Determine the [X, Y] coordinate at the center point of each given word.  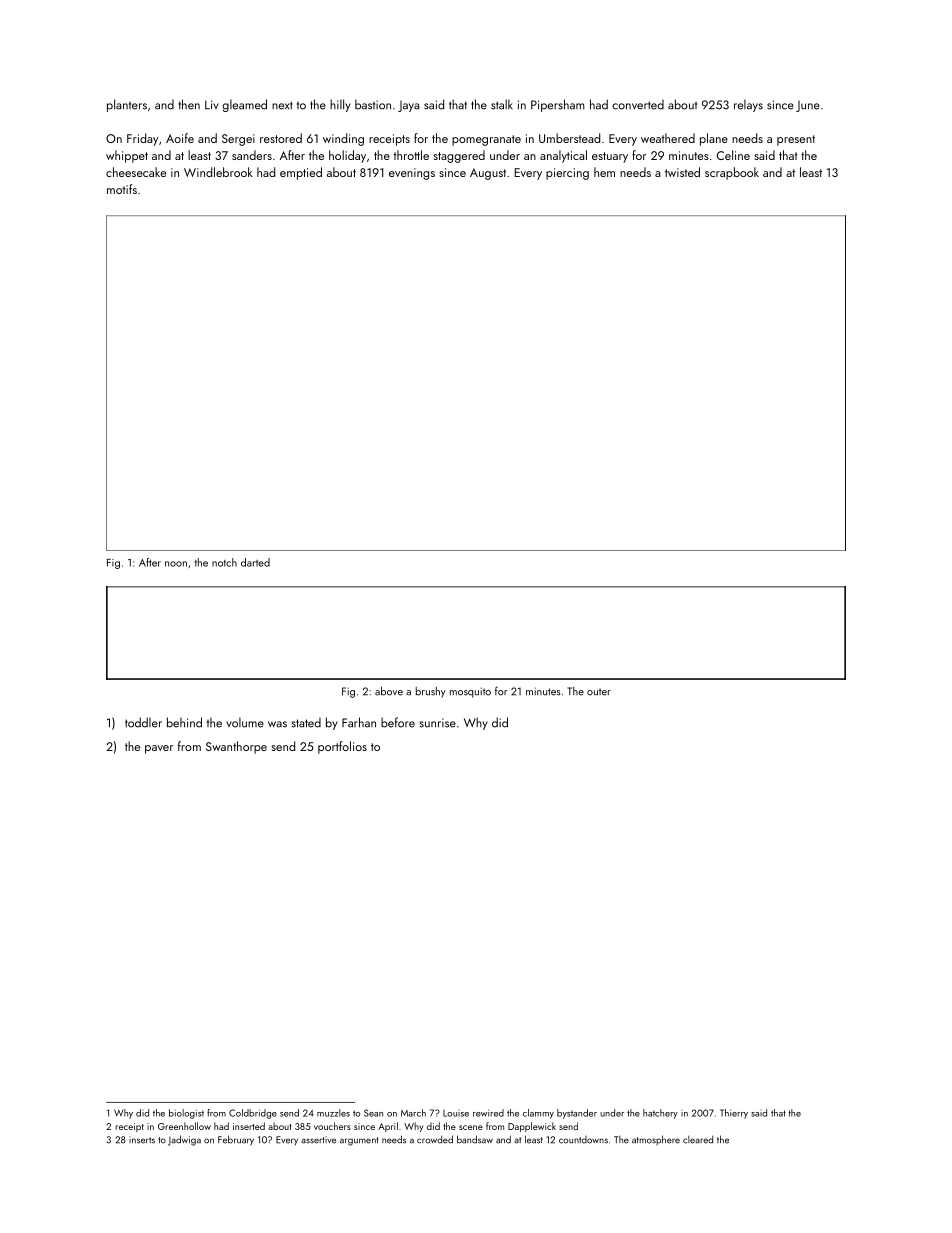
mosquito [470, 692]
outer [599, 692]
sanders [252, 155]
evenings [412, 174]
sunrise [438, 723]
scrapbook [732, 173]
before [398, 722]
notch [224, 562]
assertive [318, 1140]
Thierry [734, 1114]
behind [184, 722]
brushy [431, 692]
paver [159, 749]
